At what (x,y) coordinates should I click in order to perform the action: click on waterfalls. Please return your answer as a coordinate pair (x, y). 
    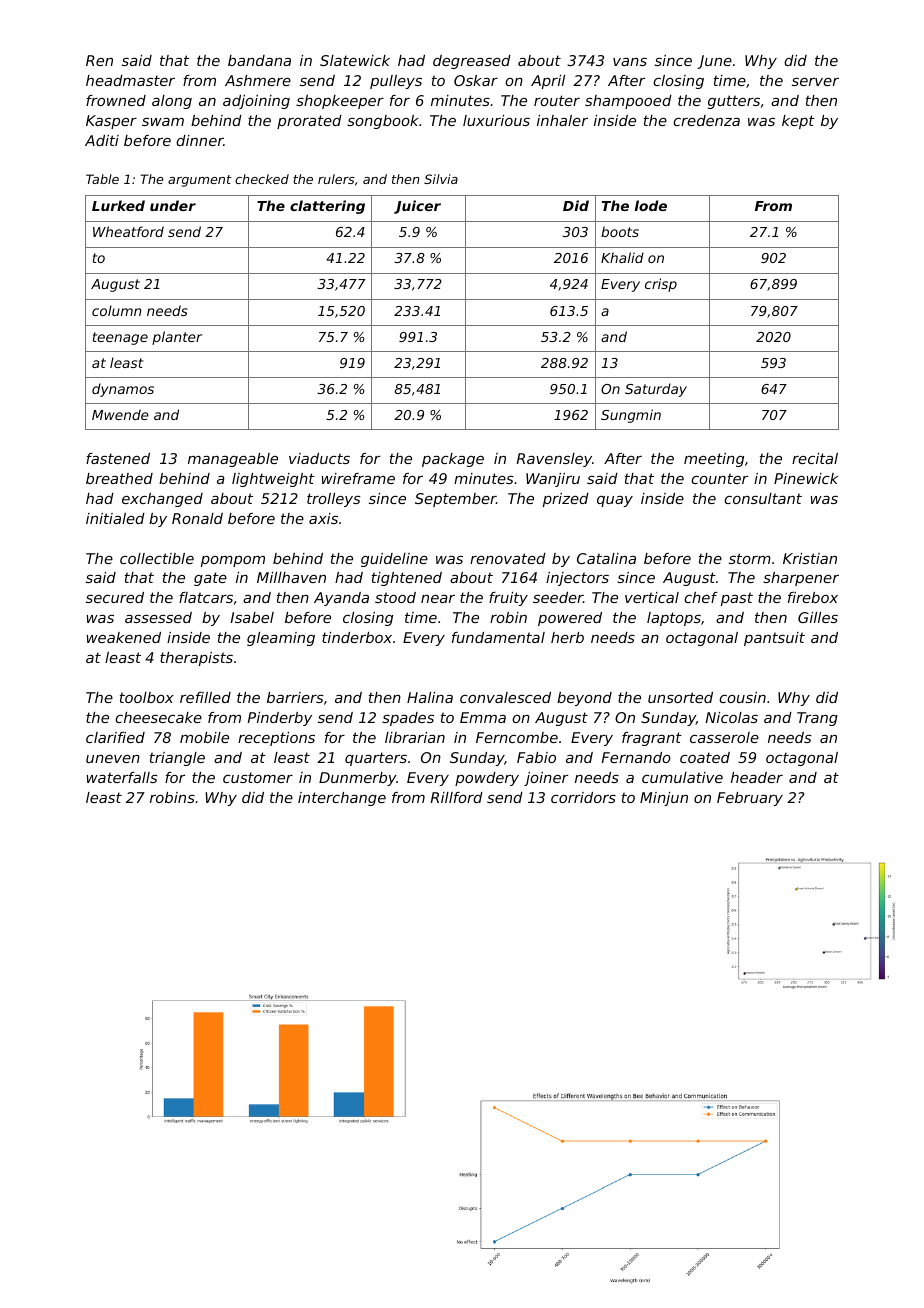
    Looking at the image, I should click on (122, 777).
